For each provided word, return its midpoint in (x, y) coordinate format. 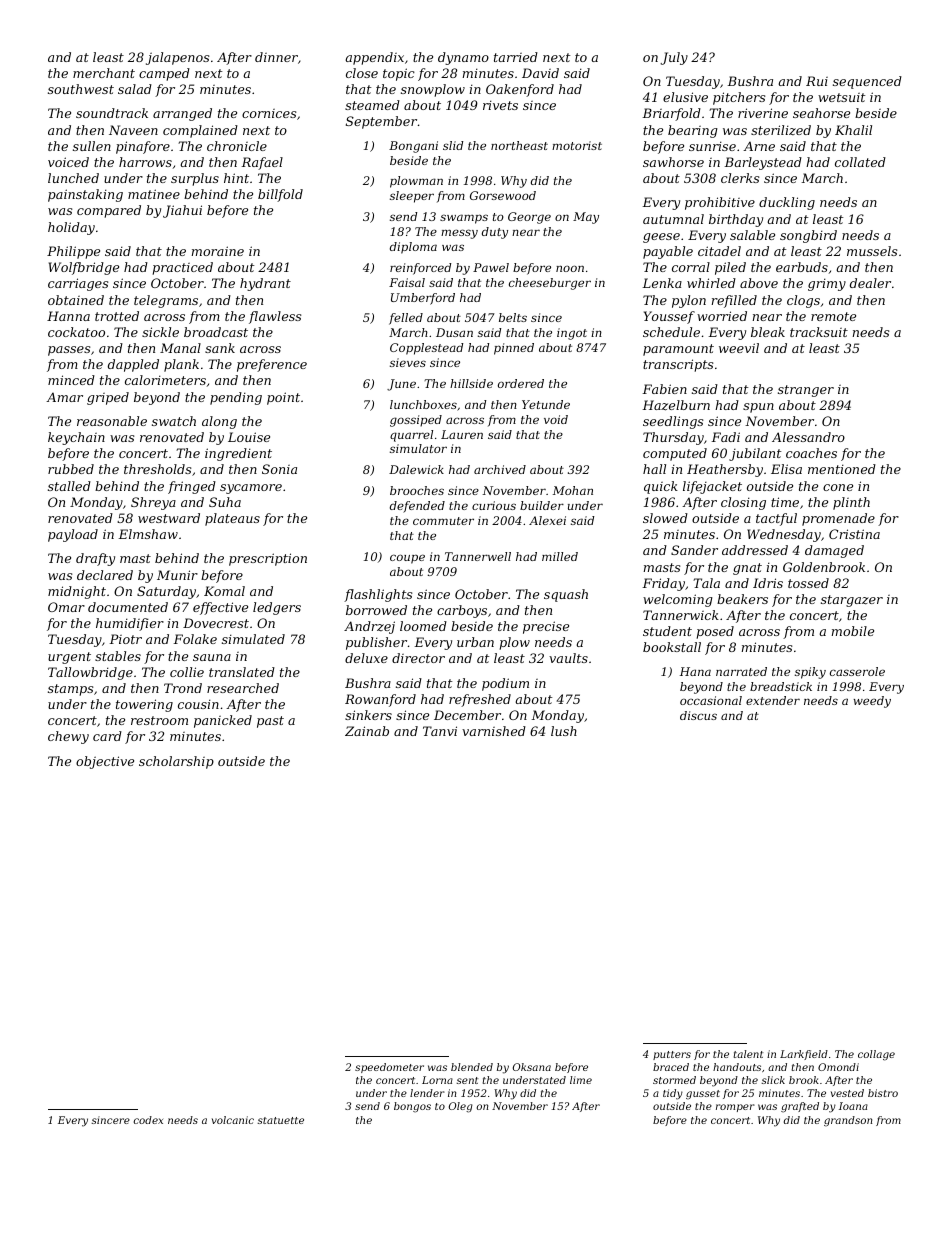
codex (148, 1120)
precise (546, 627)
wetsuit (841, 97)
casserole (857, 671)
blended (472, 1067)
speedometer (389, 1068)
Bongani (413, 147)
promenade (838, 519)
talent (749, 1054)
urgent (69, 658)
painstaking (85, 195)
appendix (374, 58)
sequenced (867, 82)
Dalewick (416, 469)
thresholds (157, 469)
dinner (276, 57)
